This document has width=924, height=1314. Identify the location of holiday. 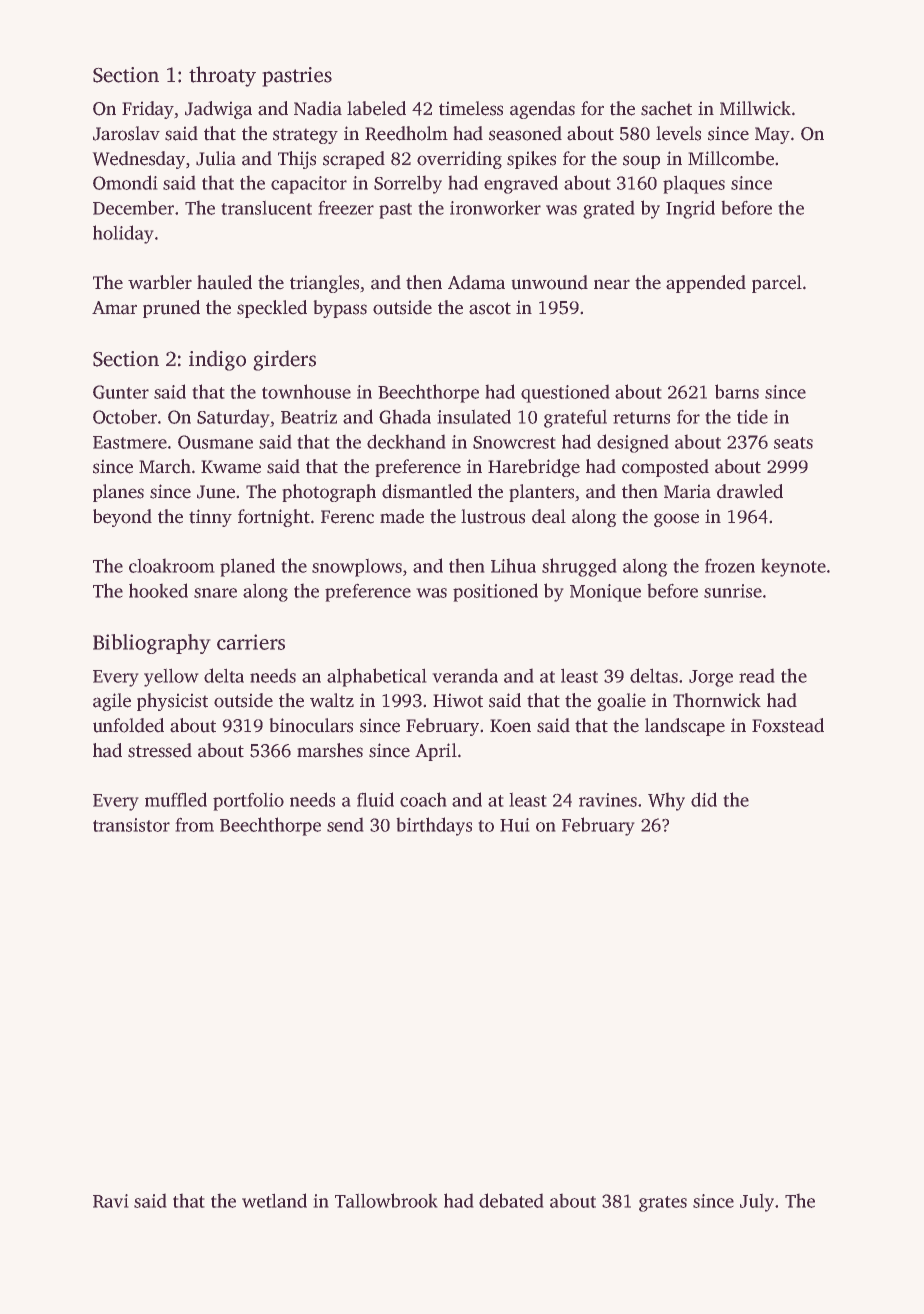
(123, 234).
